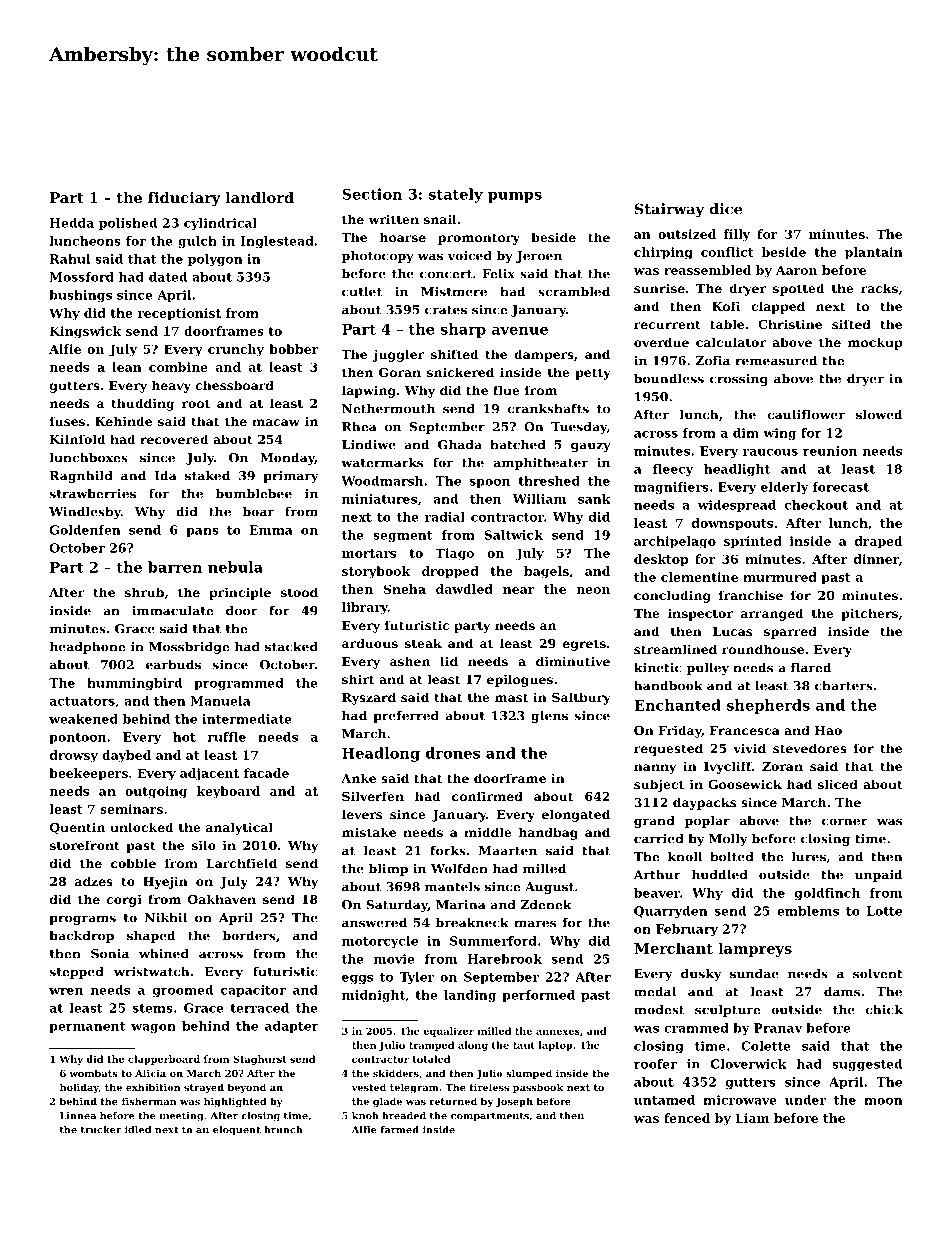  What do you see at coordinates (82, 920) in the screenshot?
I see `programs` at bounding box center [82, 920].
